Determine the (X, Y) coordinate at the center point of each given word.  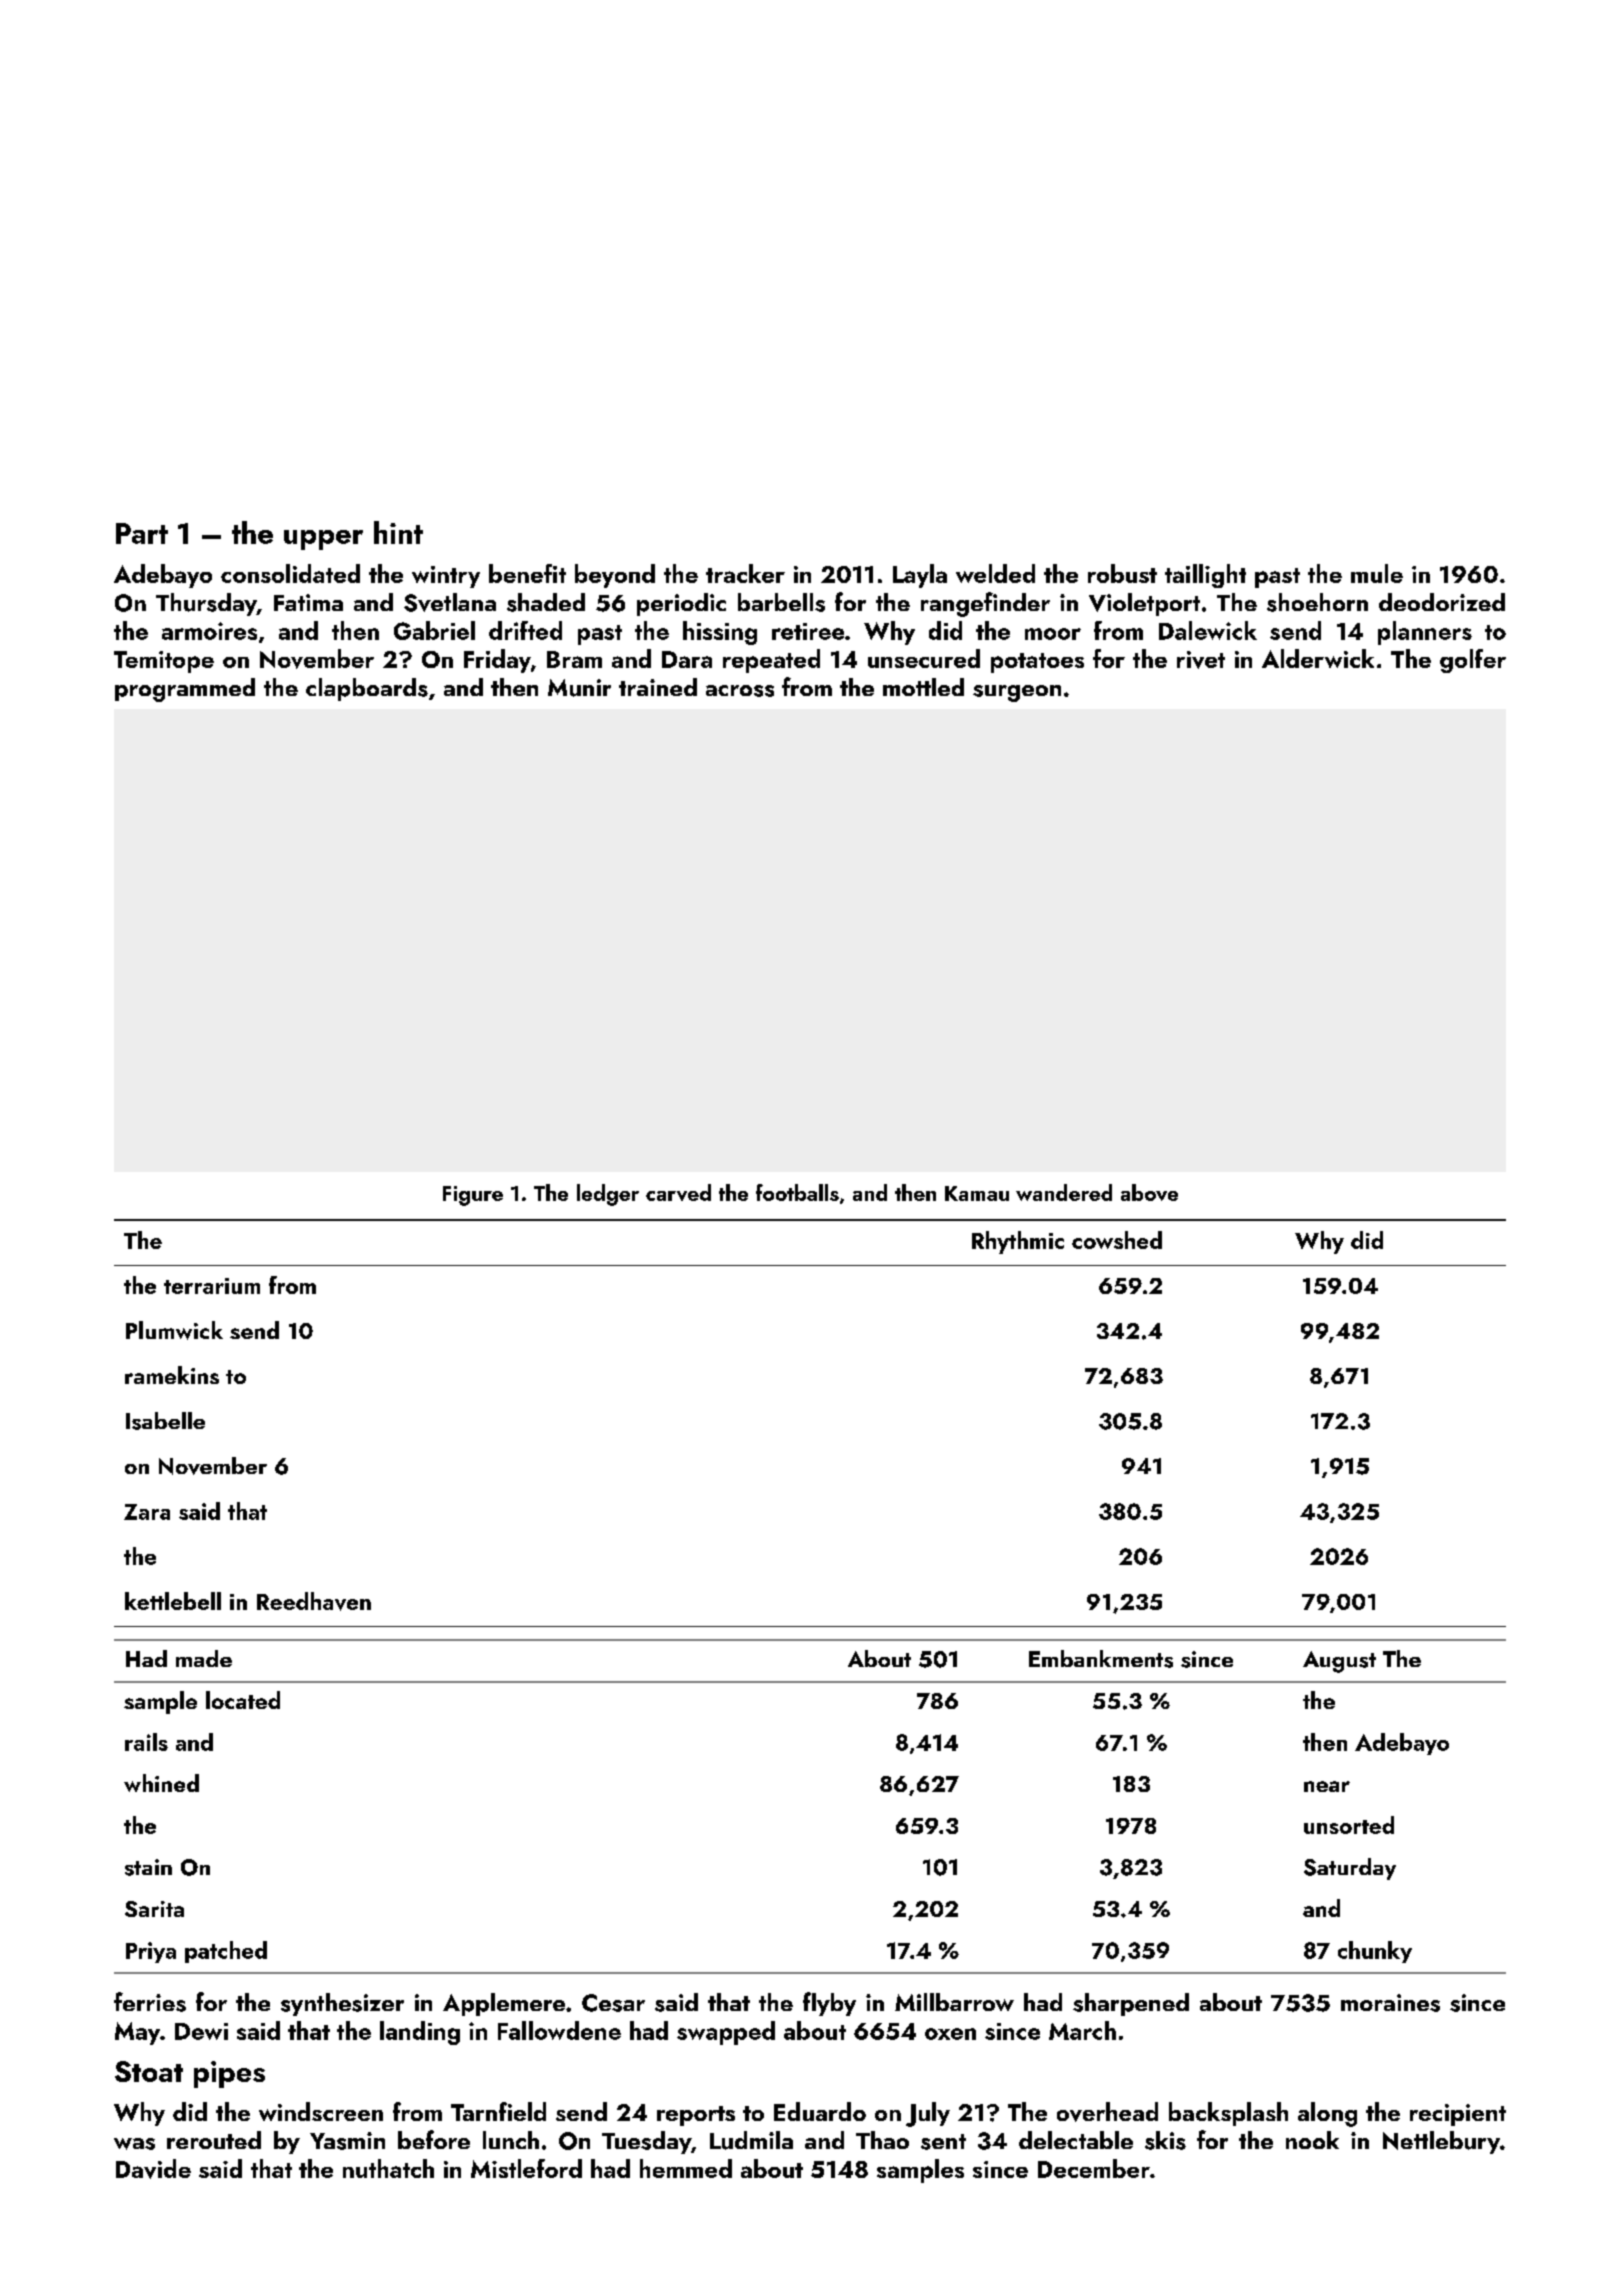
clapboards (367, 689)
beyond (615, 576)
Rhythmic (1018, 1242)
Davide (153, 2169)
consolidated (290, 573)
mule (1377, 573)
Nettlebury (1441, 2142)
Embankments (1101, 1659)
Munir (579, 688)
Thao (882, 2140)
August (1339, 1662)
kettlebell (173, 1601)
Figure (473, 1196)
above (1149, 1192)
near (1327, 1786)
